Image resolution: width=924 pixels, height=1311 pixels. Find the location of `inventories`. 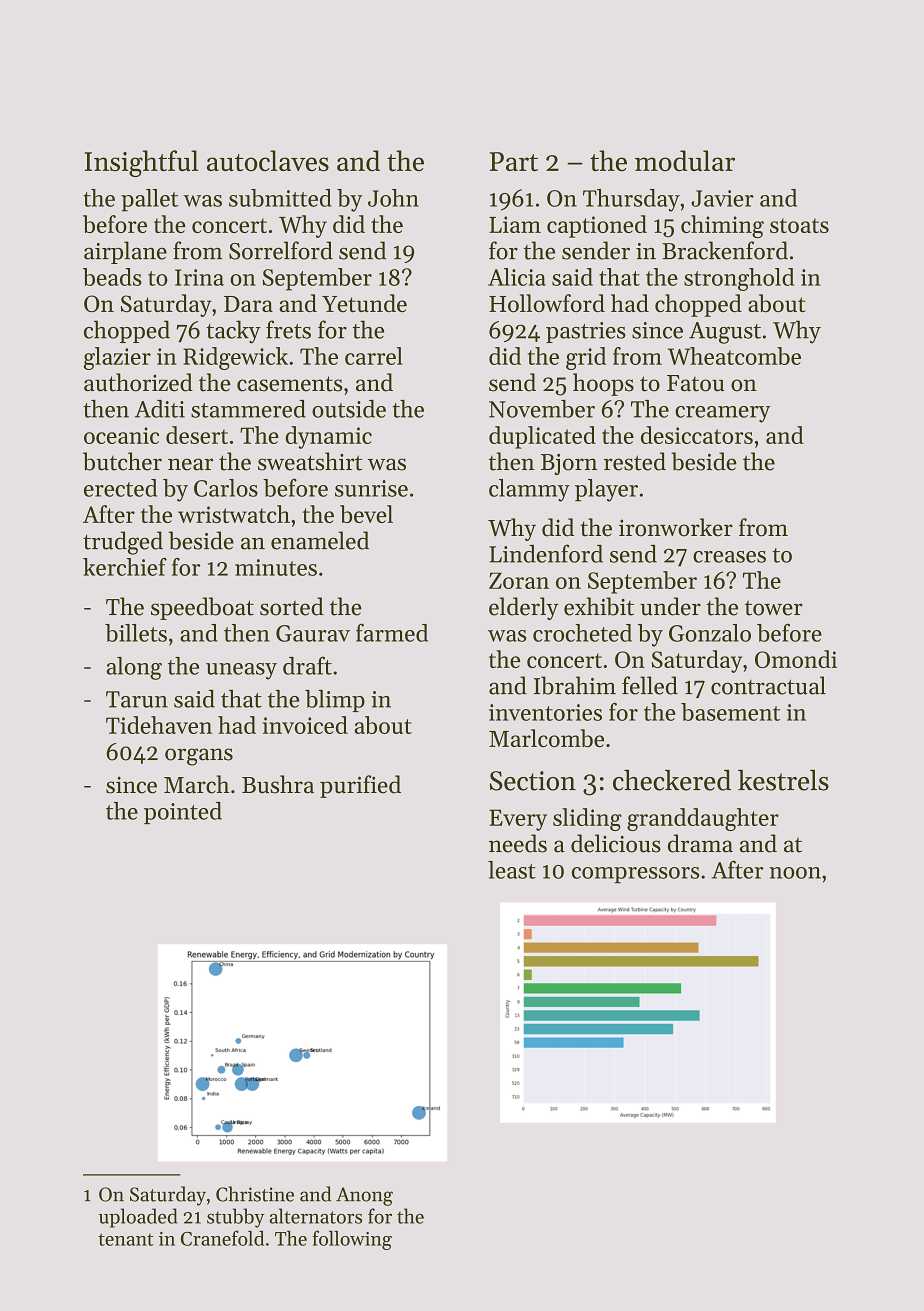

inventories is located at coordinates (545, 712).
